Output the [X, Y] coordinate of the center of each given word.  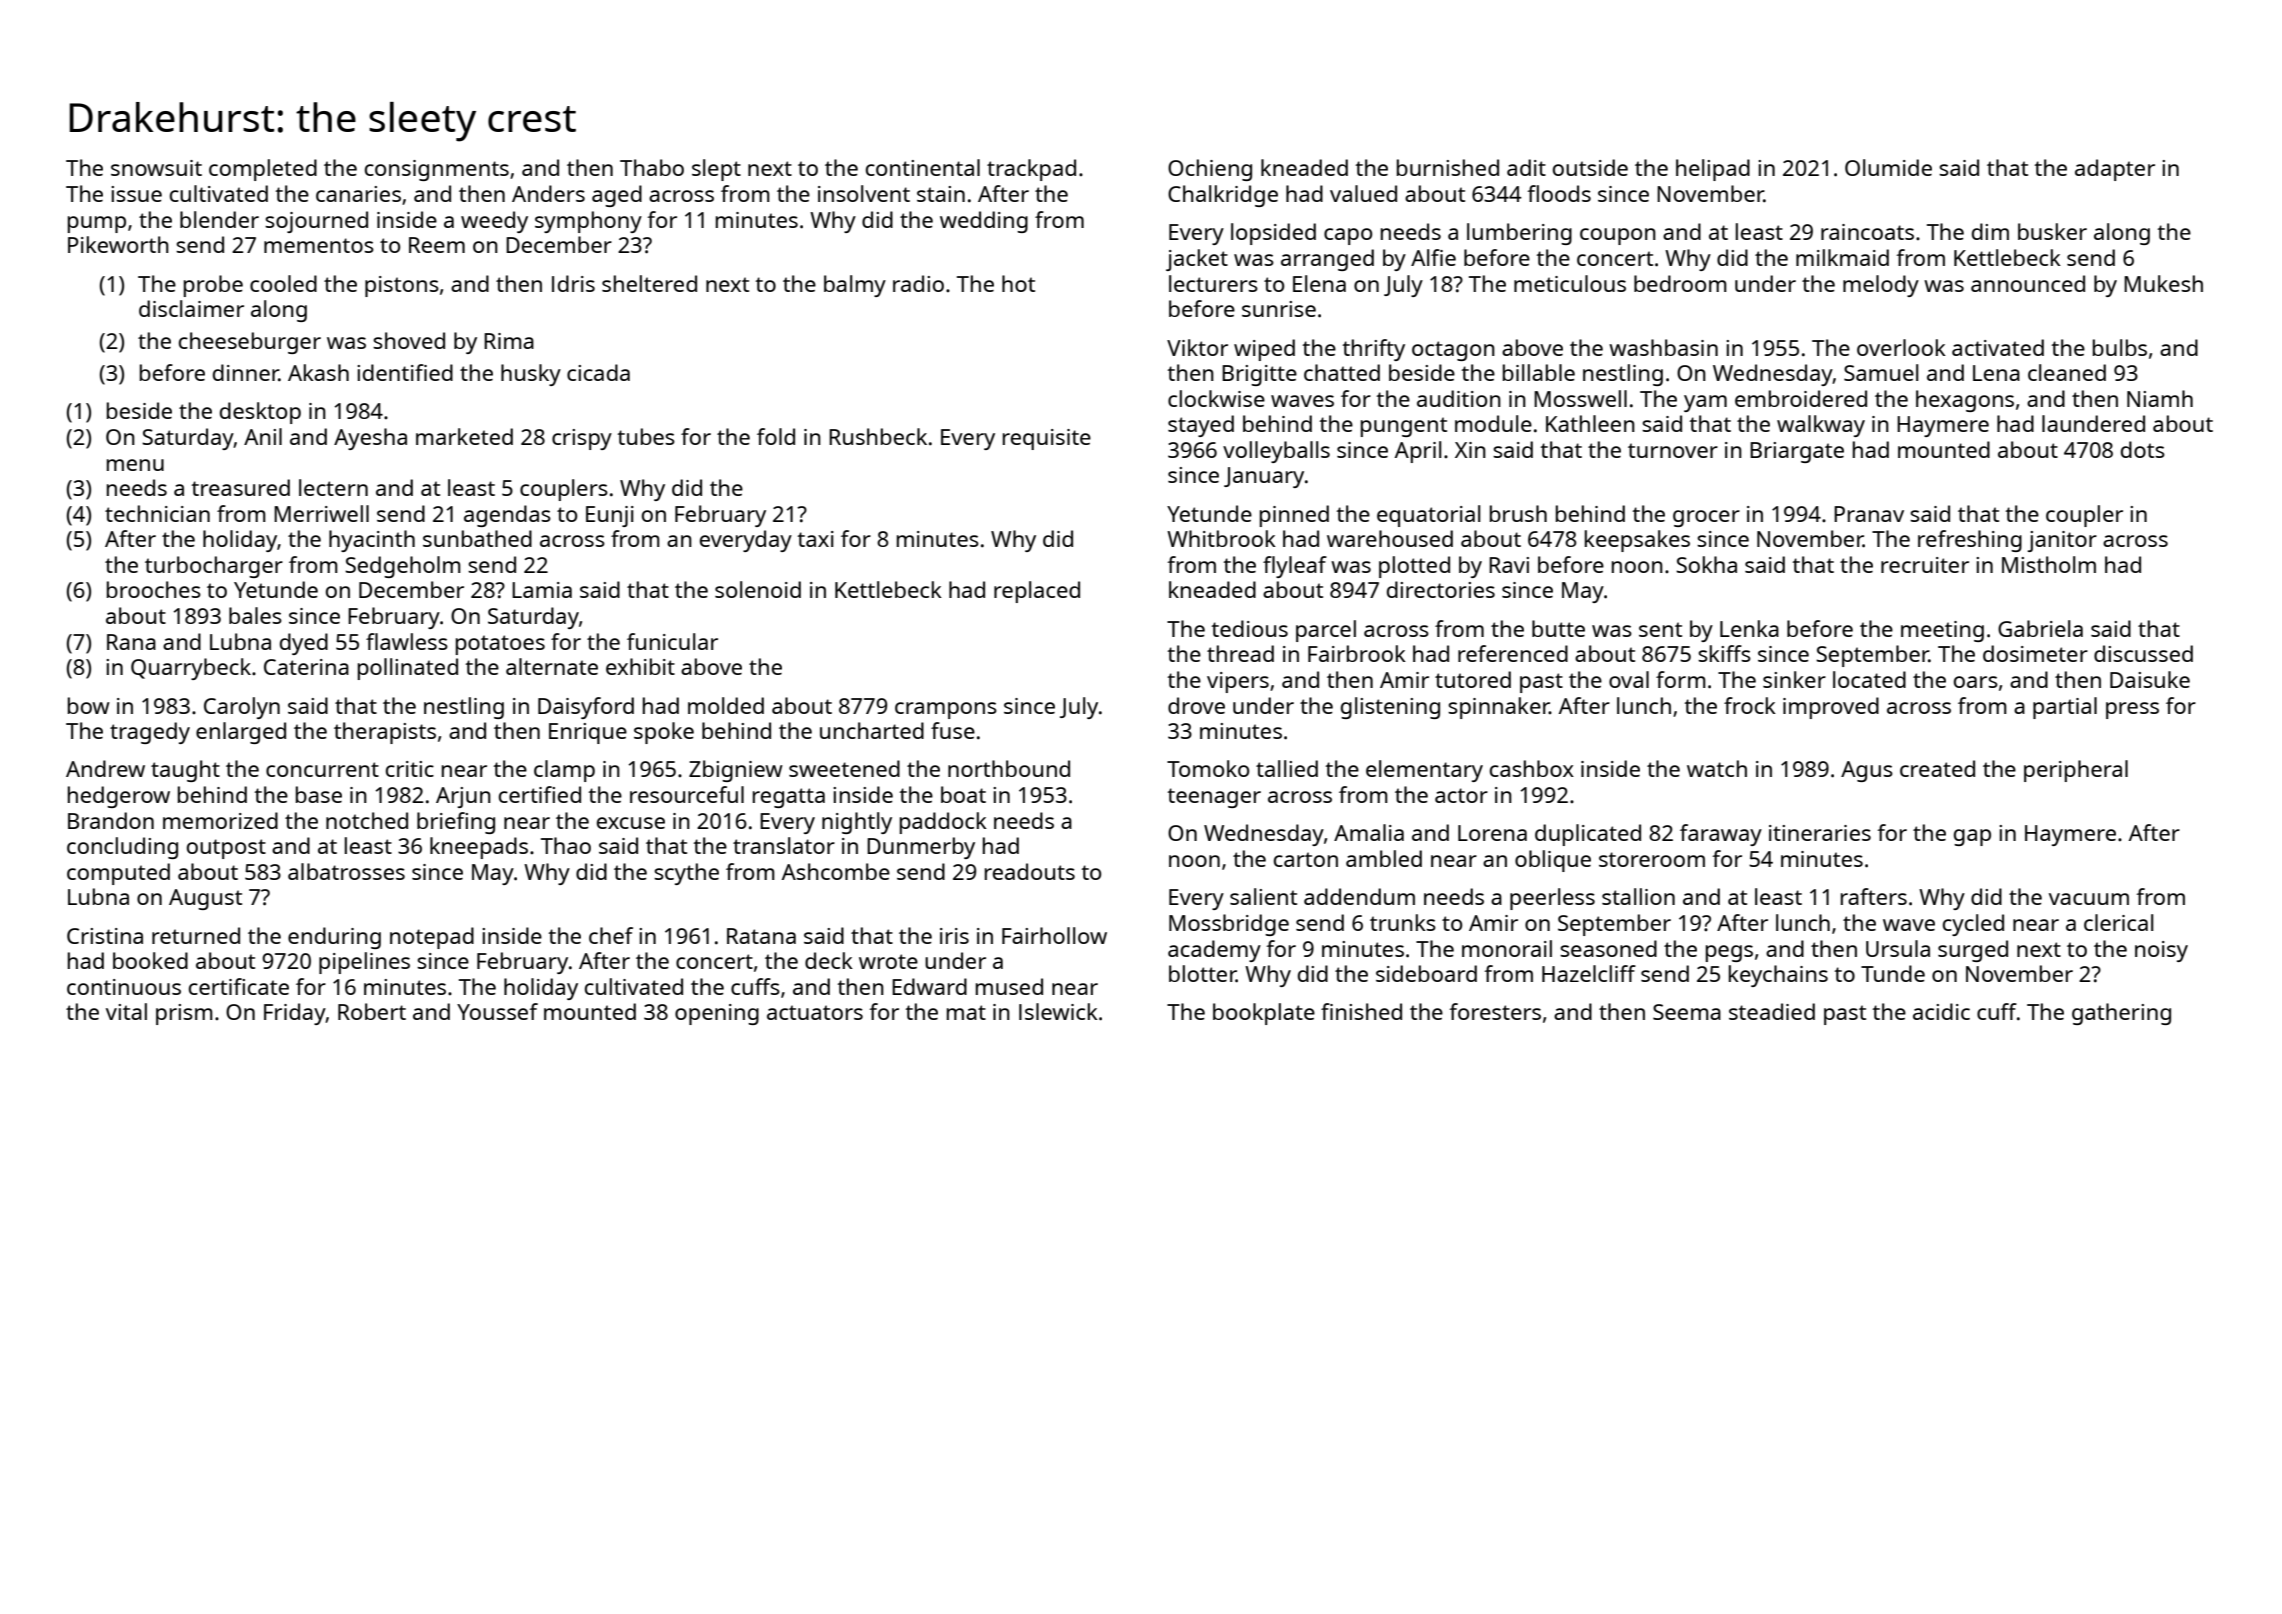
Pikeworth [118, 244]
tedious [1250, 628]
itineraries [1820, 833]
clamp [564, 771]
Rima [509, 341]
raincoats [1867, 232]
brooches [154, 589]
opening [717, 1014]
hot [1018, 283]
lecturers [1213, 283]
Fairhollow [1054, 935]
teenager [1214, 798]
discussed [2143, 653]
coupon [1618, 236]
